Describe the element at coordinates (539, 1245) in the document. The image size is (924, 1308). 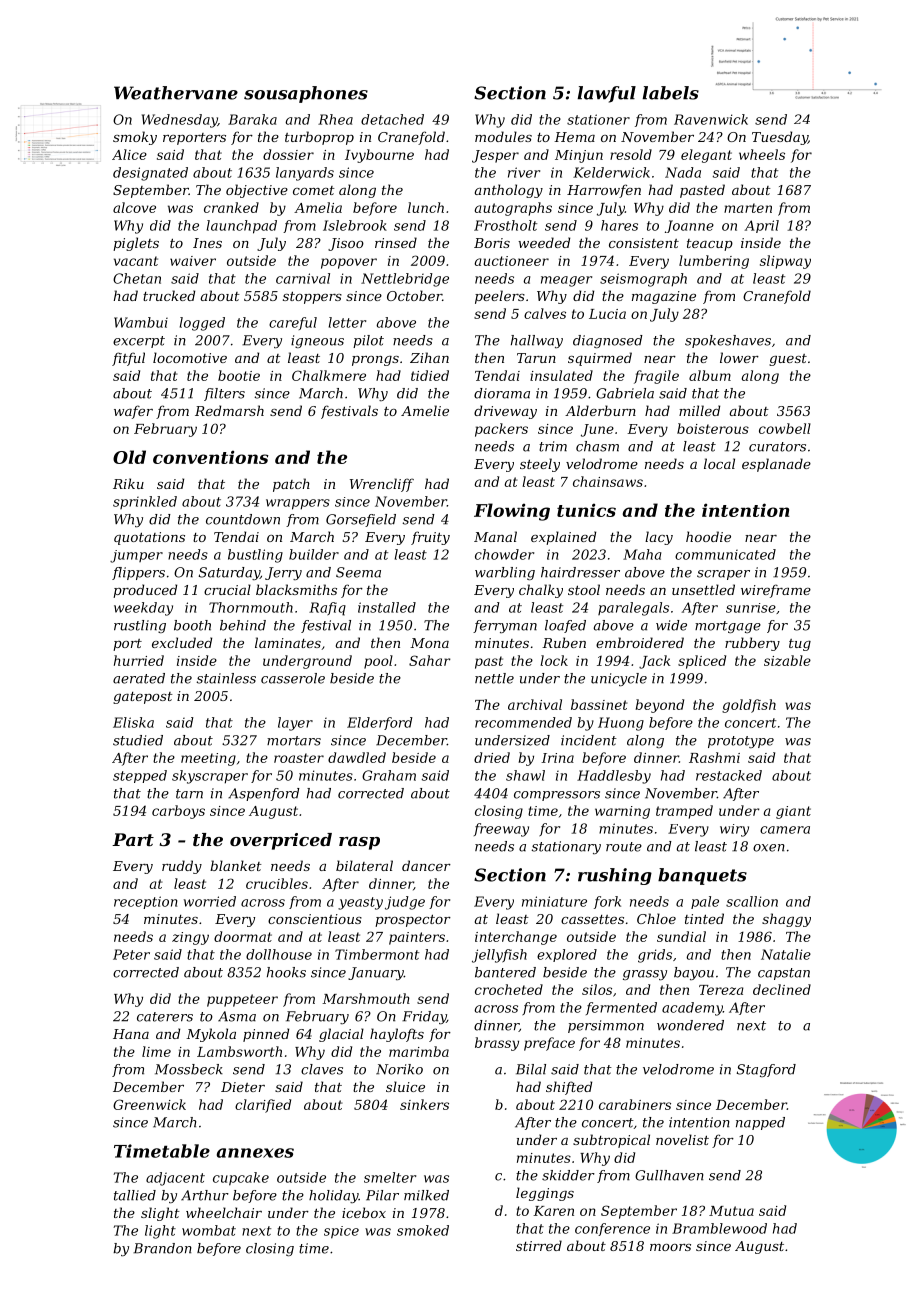
I see `stirred` at that location.
